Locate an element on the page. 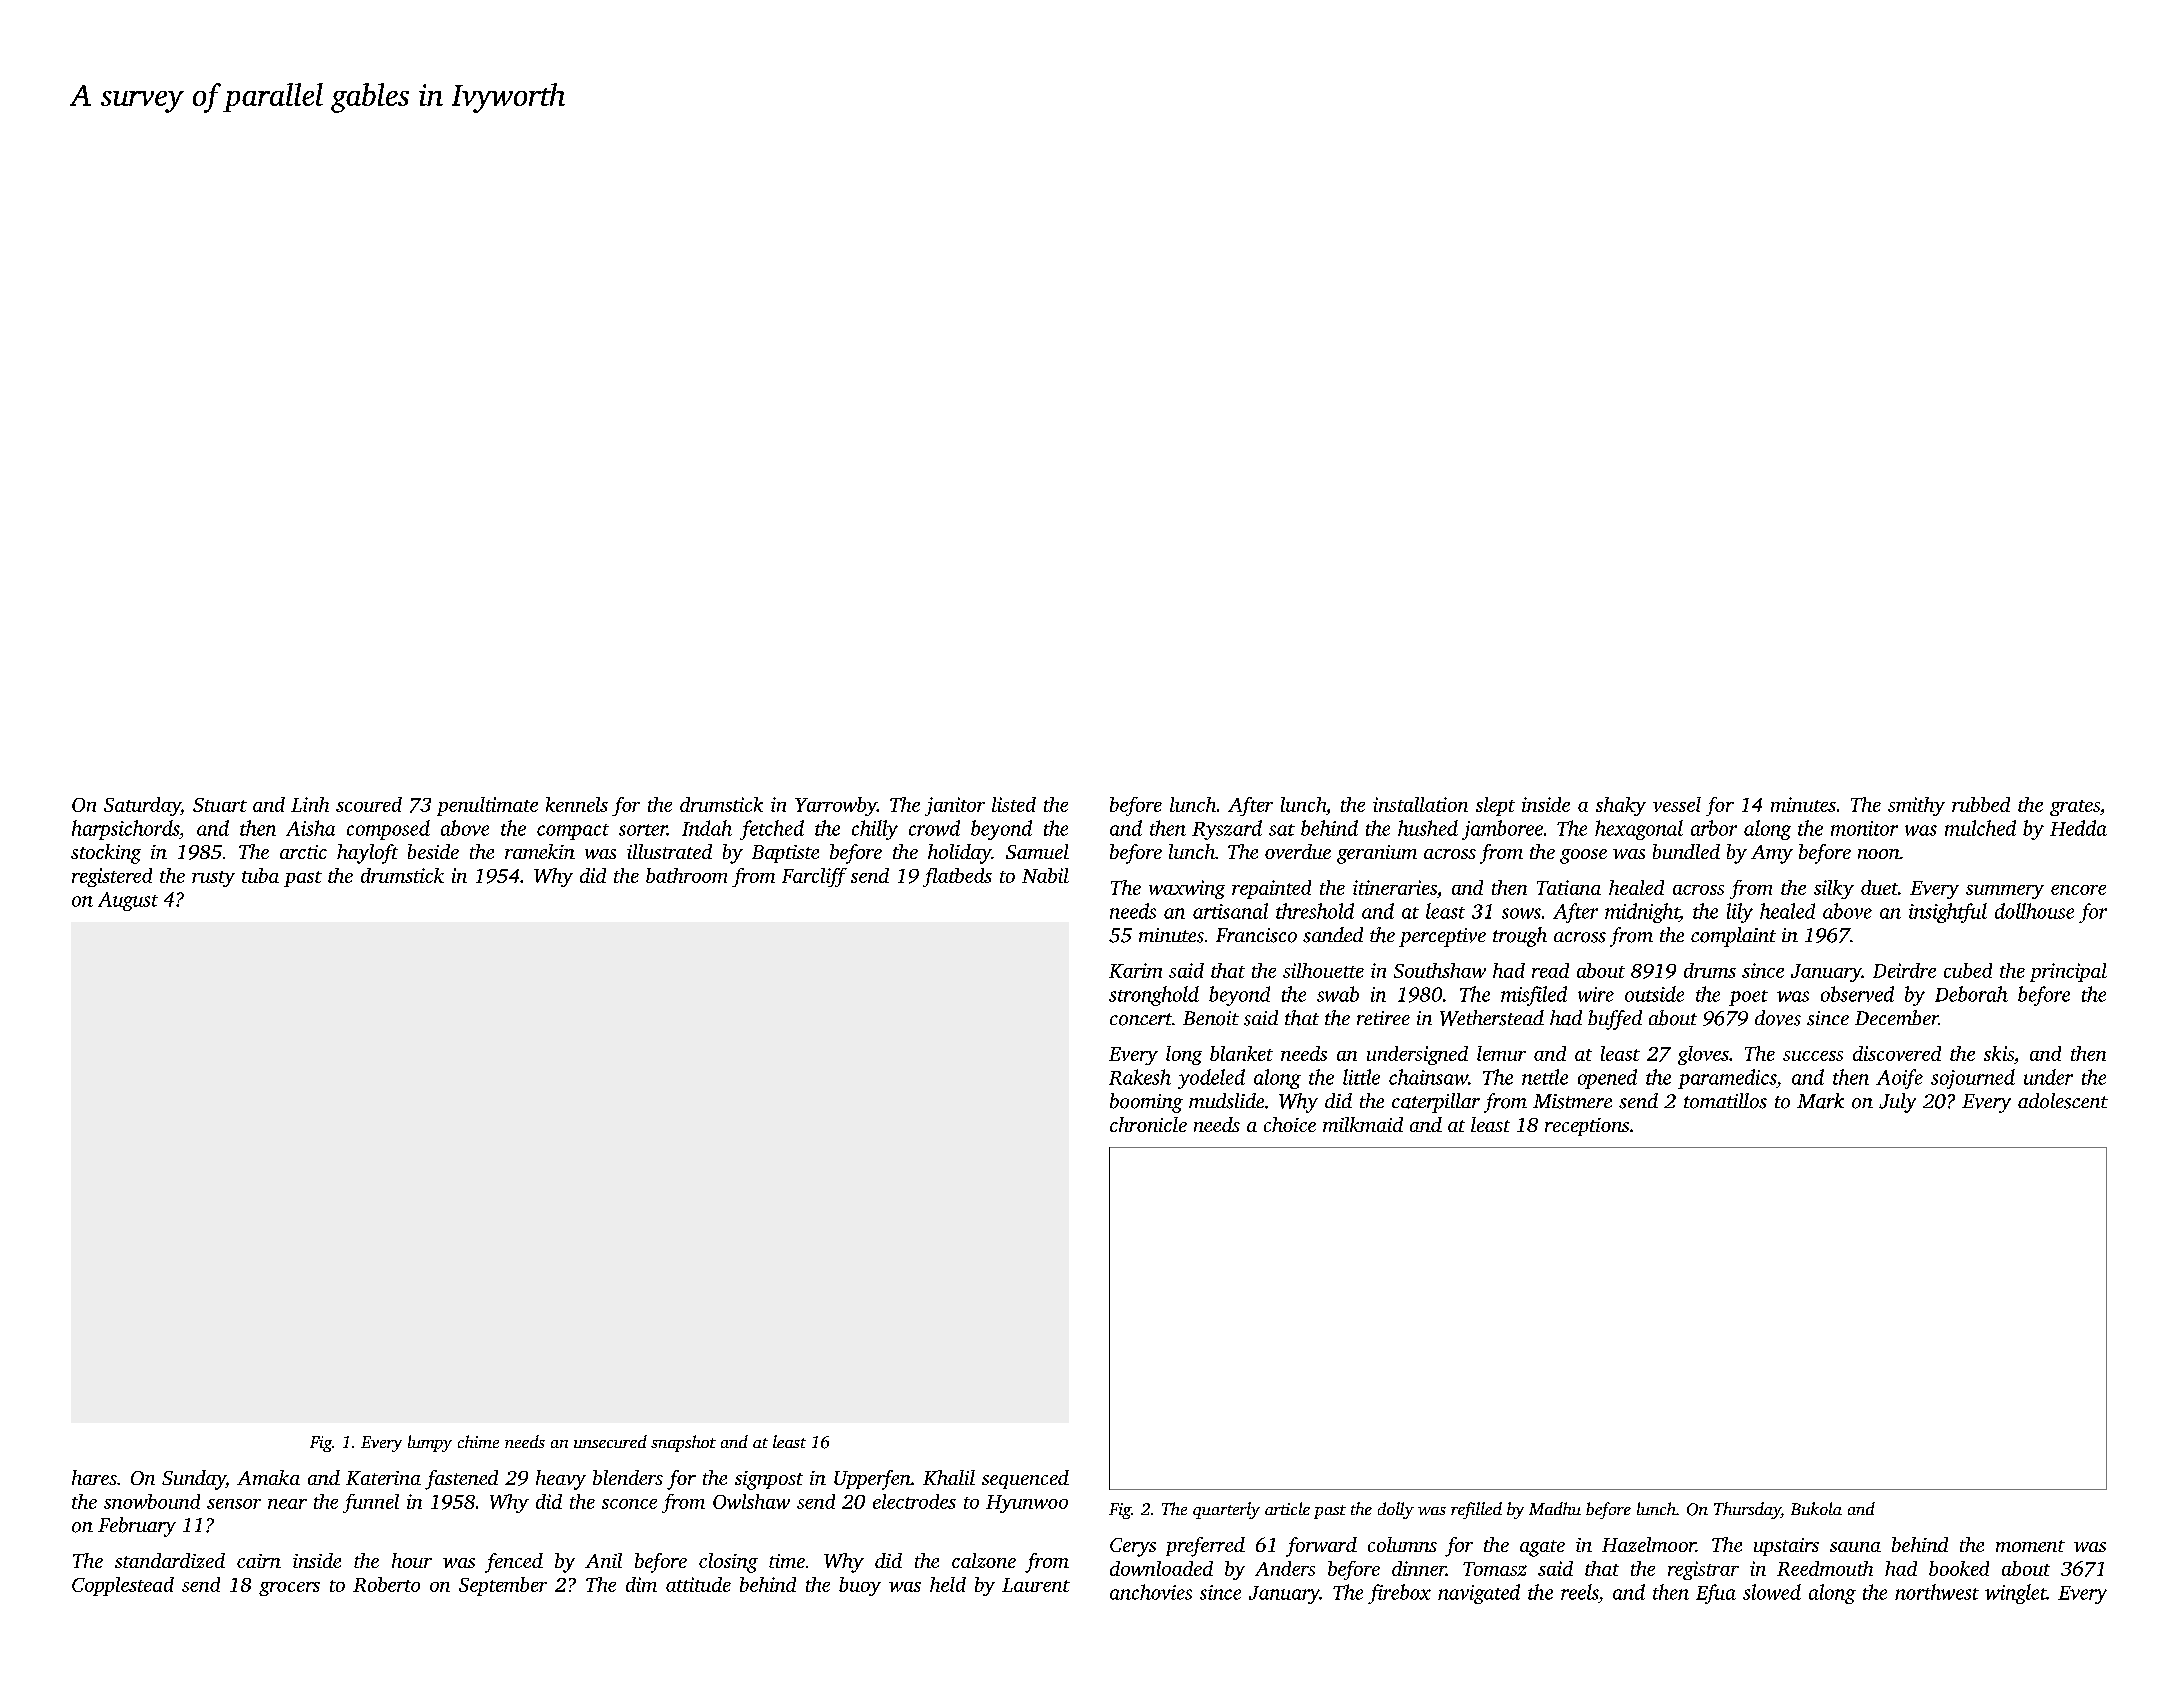  Linh is located at coordinates (310, 804).
